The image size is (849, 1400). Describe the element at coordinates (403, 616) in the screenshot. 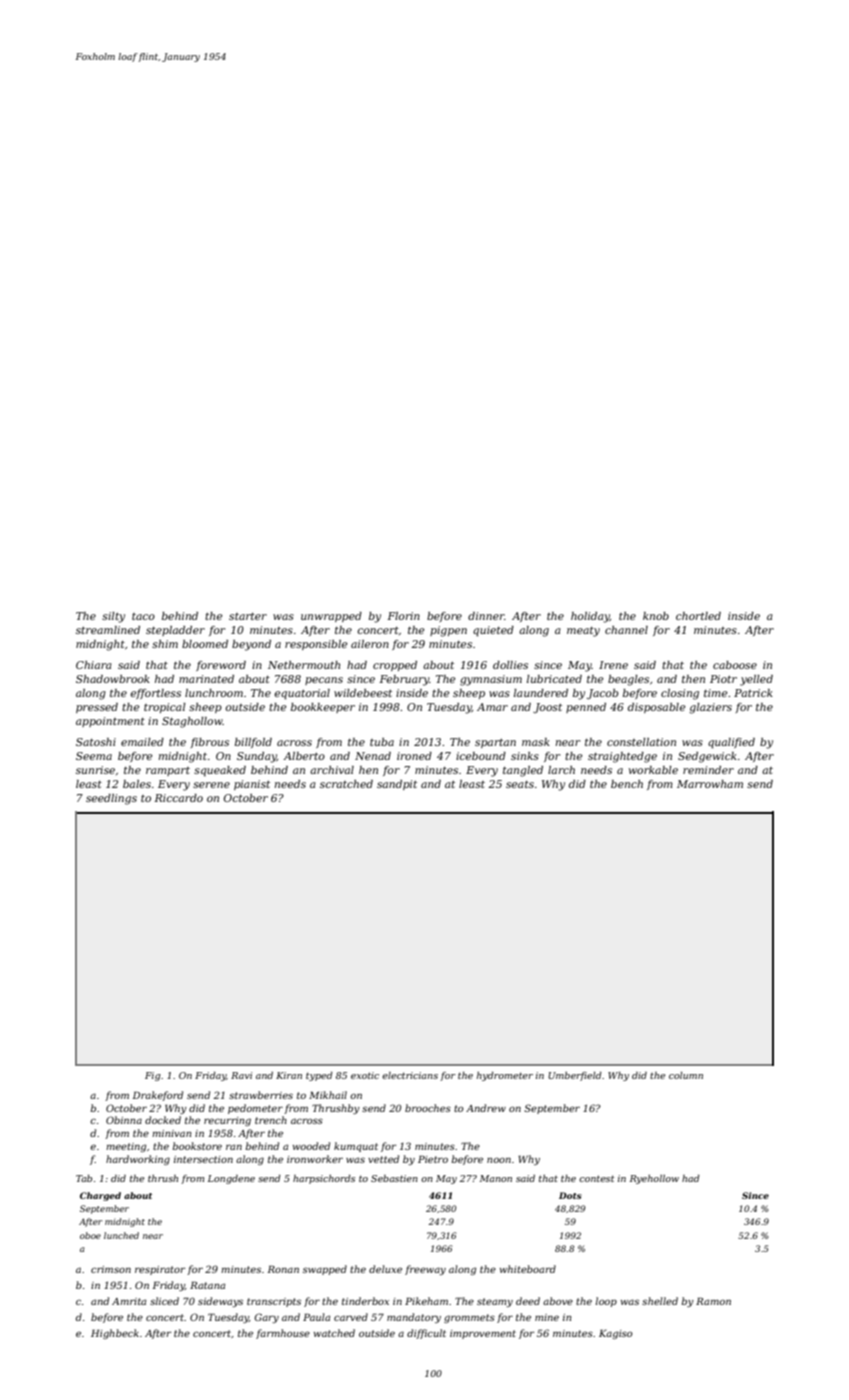

I see `Florin` at that location.
